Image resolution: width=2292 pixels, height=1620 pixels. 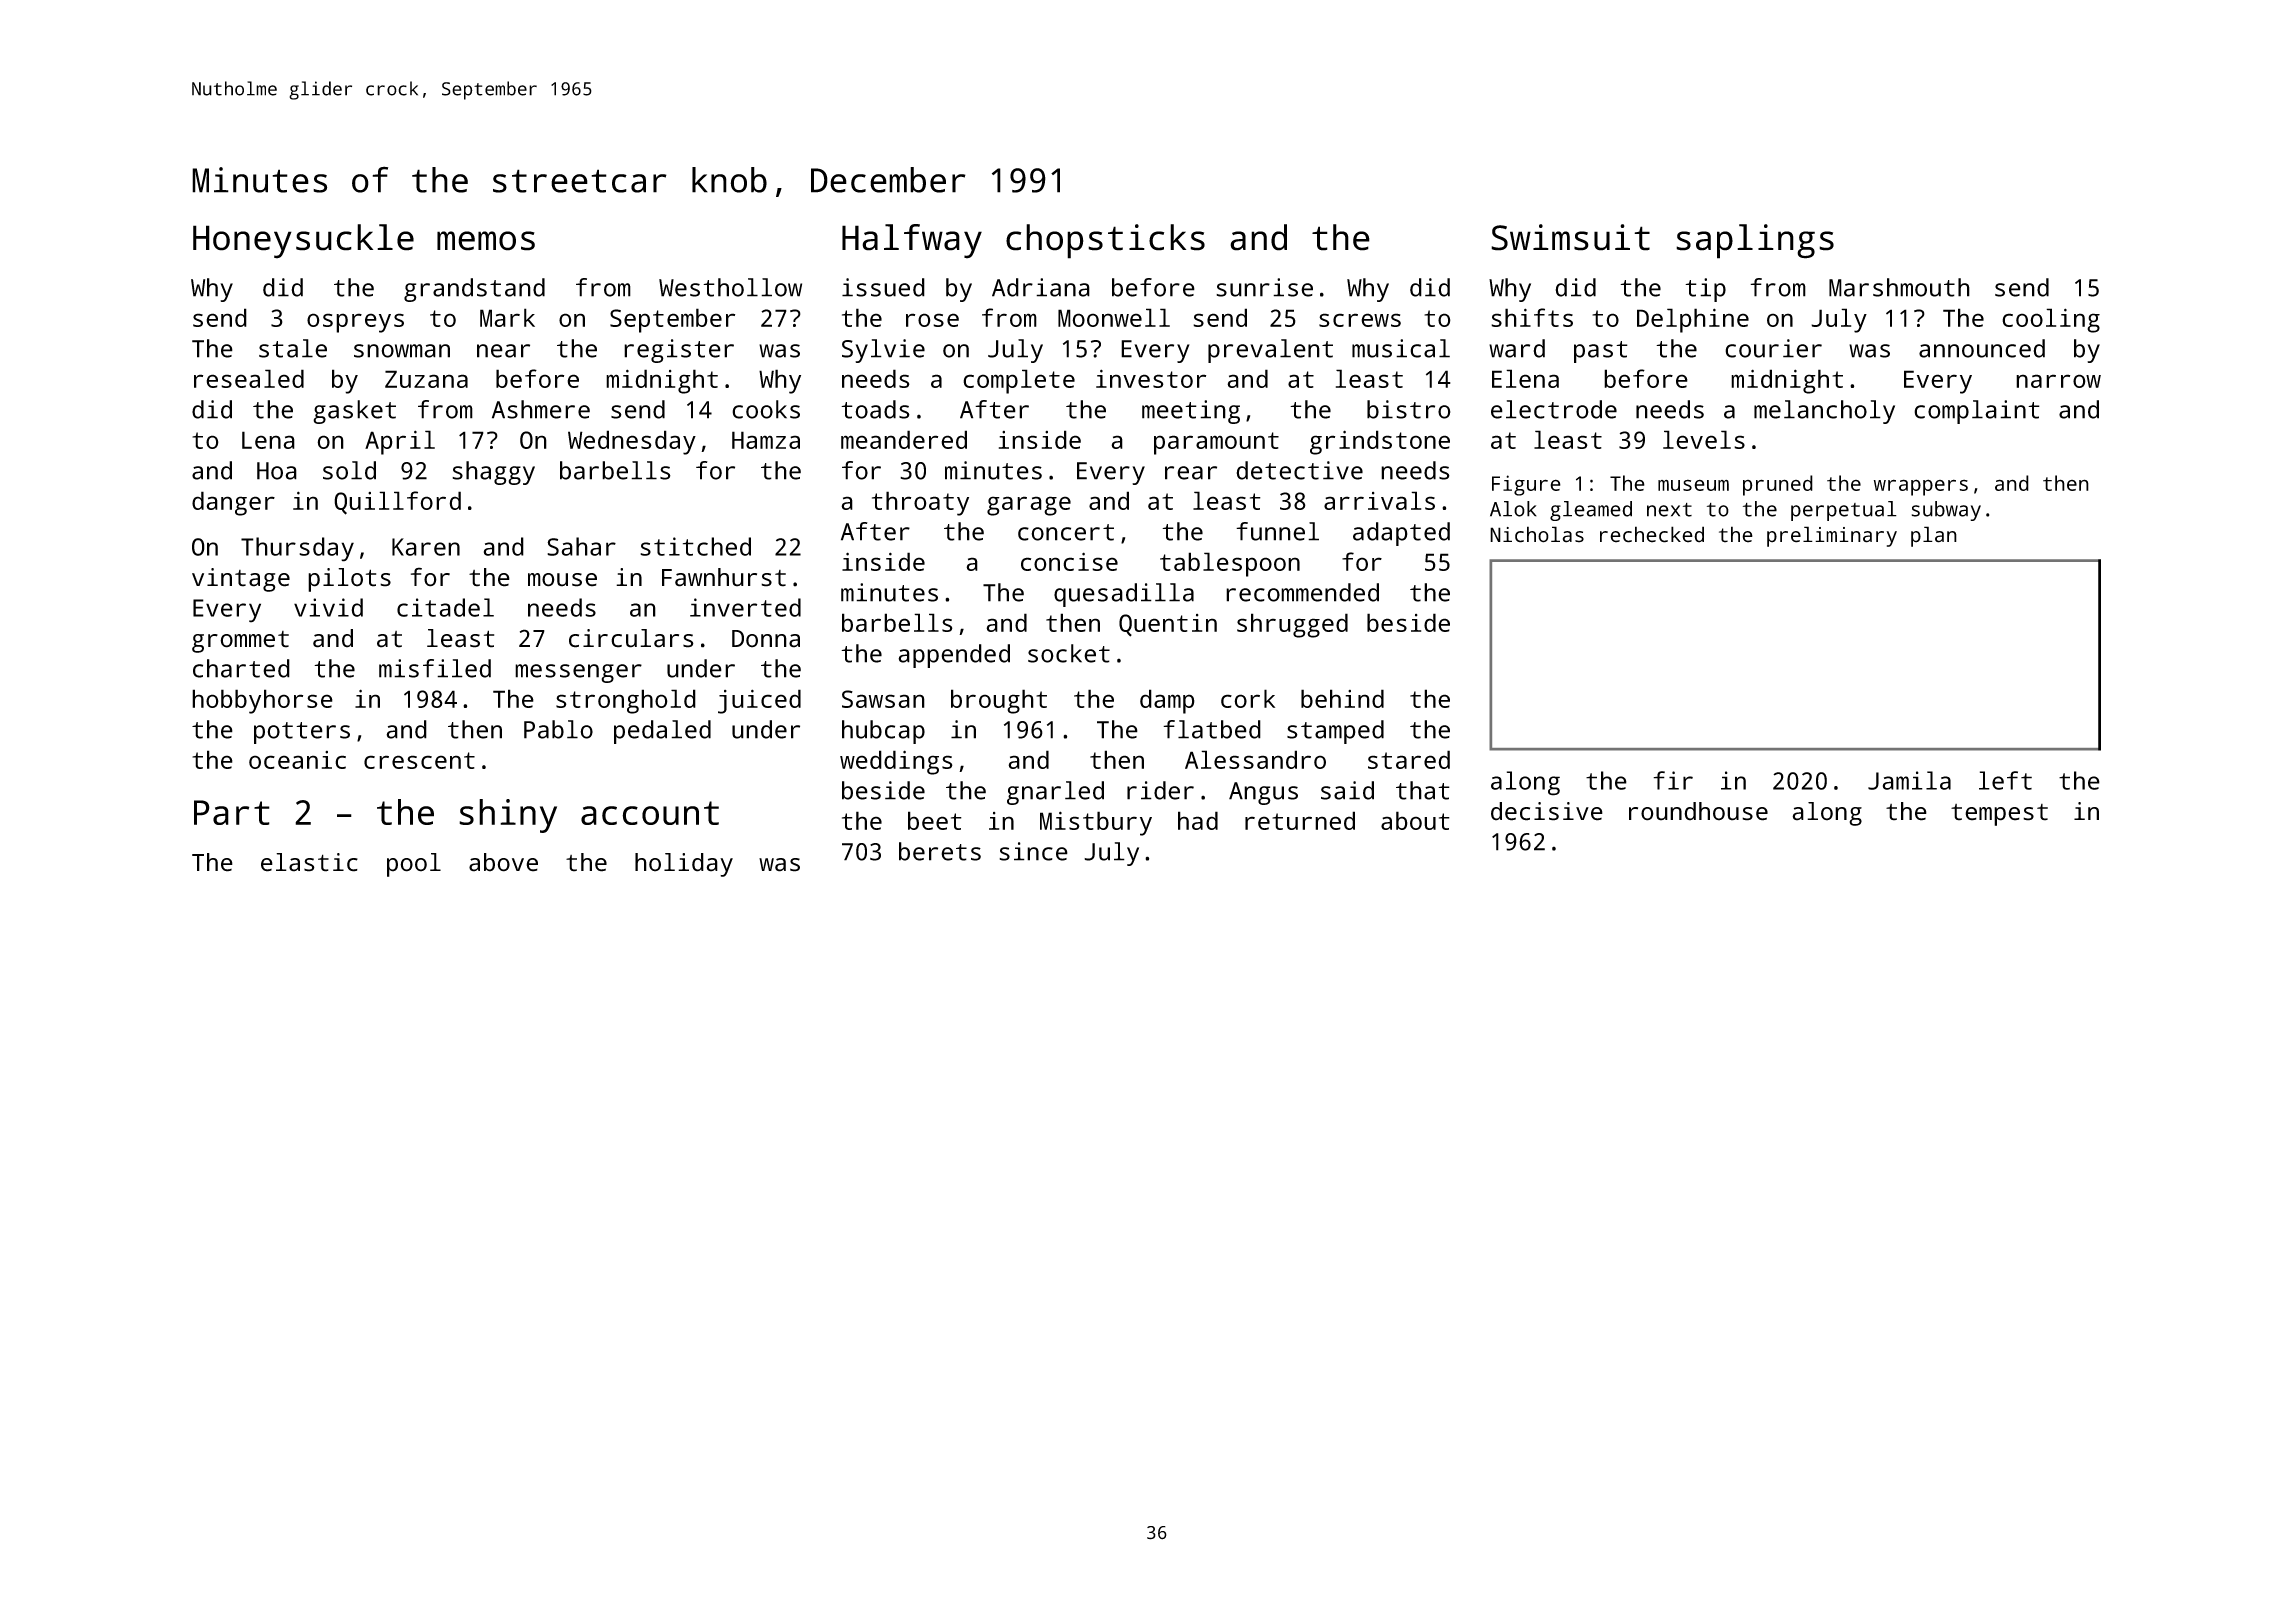 I want to click on left, so click(x=2005, y=780).
